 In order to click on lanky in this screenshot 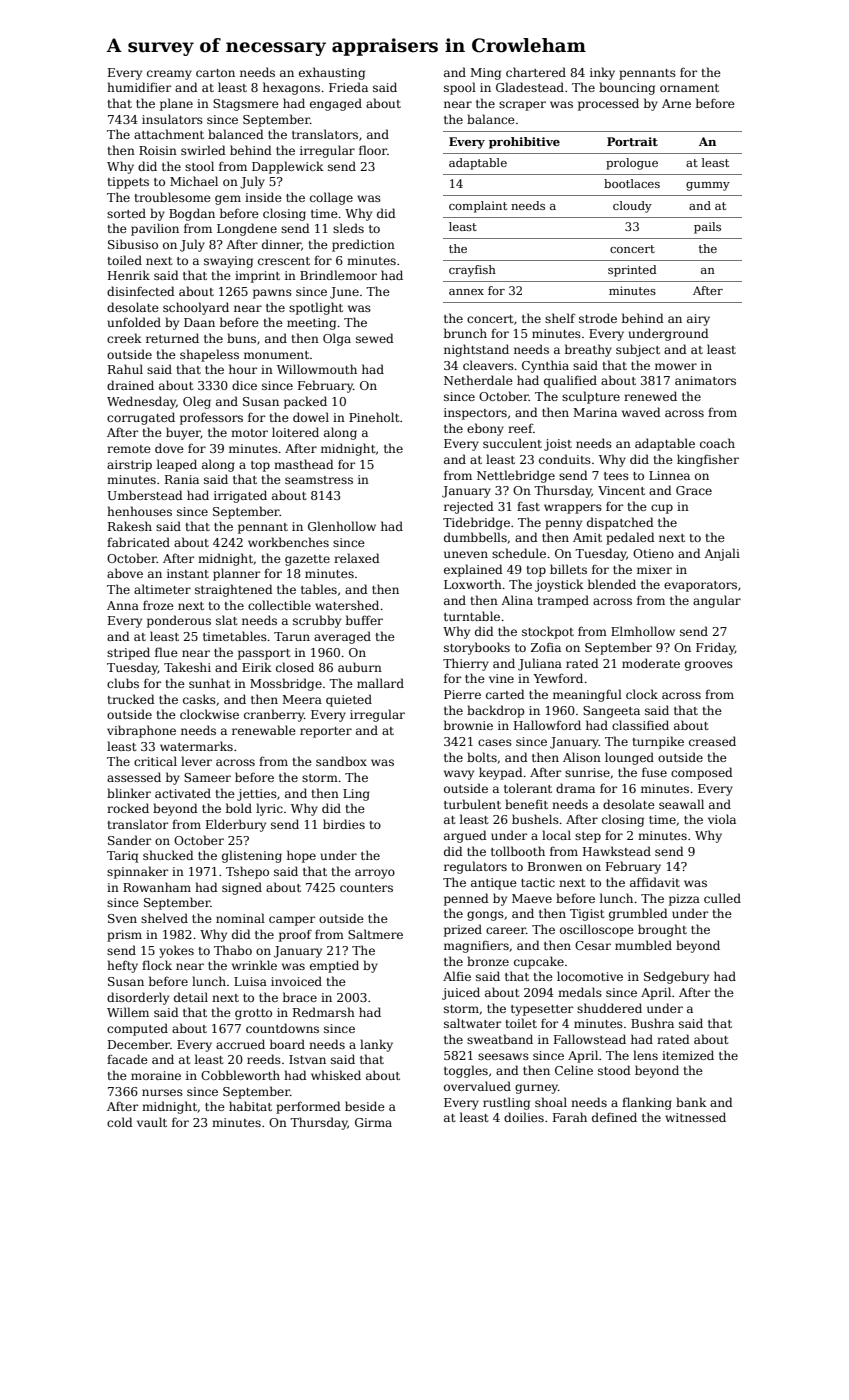, I will do `click(376, 1045)`.
